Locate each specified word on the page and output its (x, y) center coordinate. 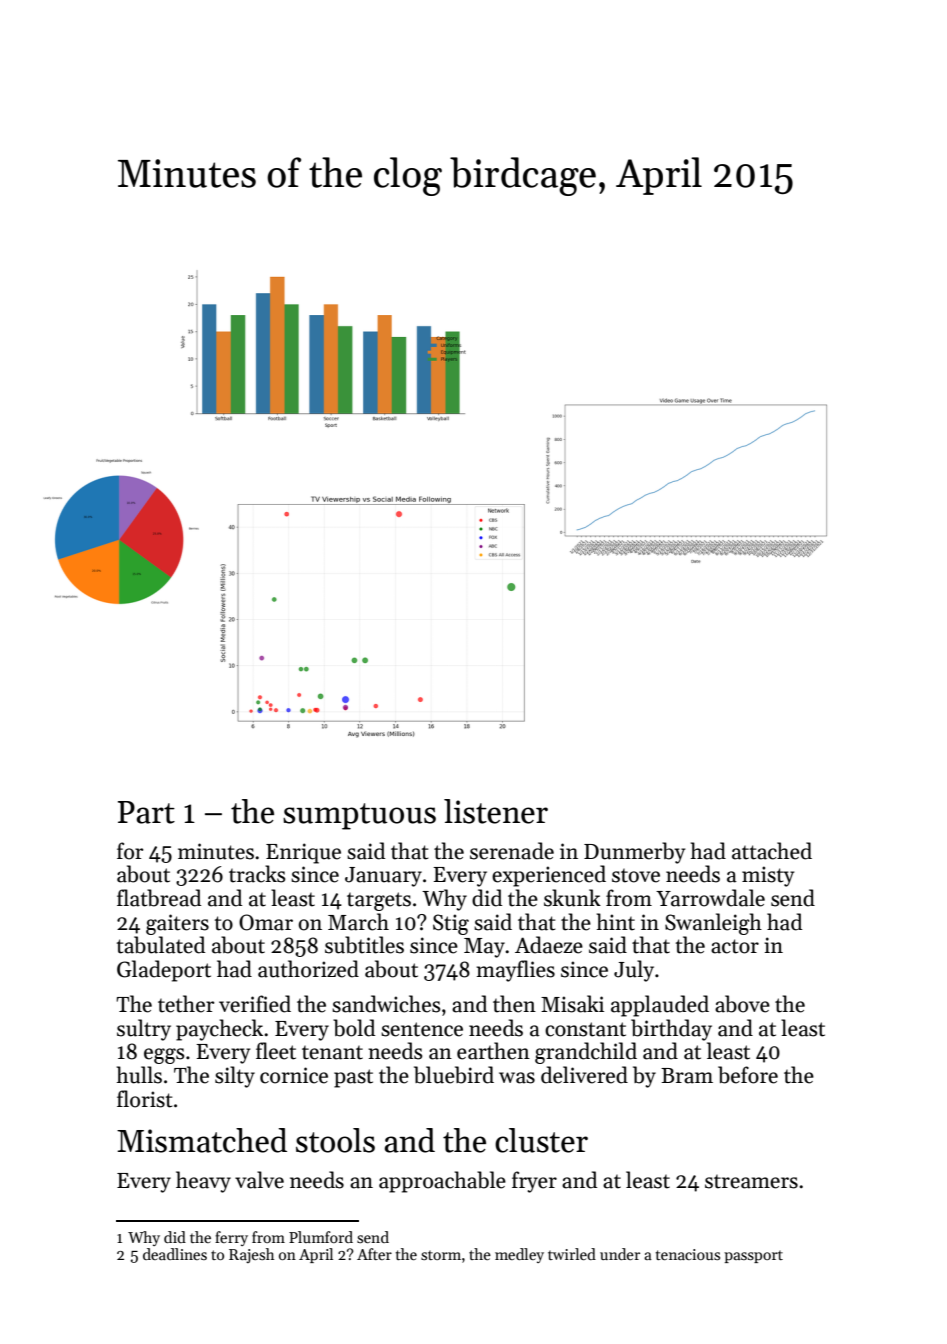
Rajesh (251, 1255)
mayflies (515, 971)
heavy (203, 1182)
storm (441, 1255)
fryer (534, 1182)
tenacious (688, 1254)
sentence (422, 1029)
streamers (751, 1182)
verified (255, 1004)
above (742, 1004)
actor (735, 946)
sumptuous (359, 816)
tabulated (161, 945)
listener (496, 811)
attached (772, 851)
